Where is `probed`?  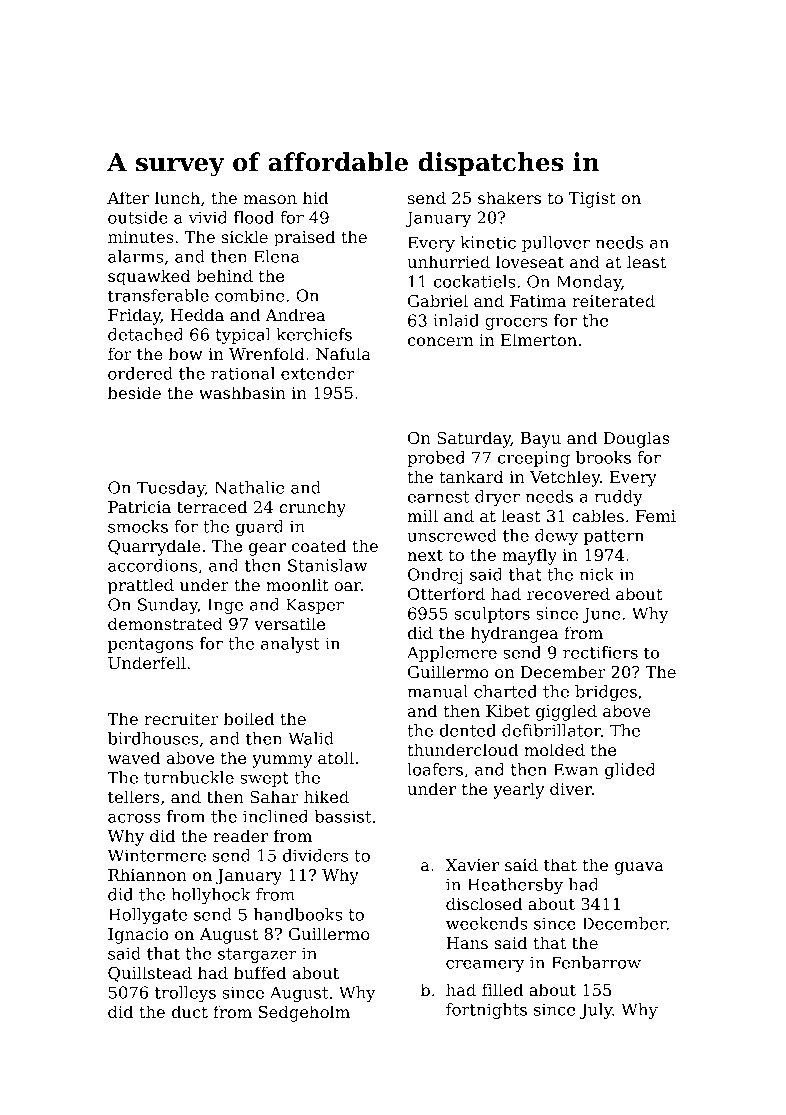 probed is located at coordinates (436, 459).
